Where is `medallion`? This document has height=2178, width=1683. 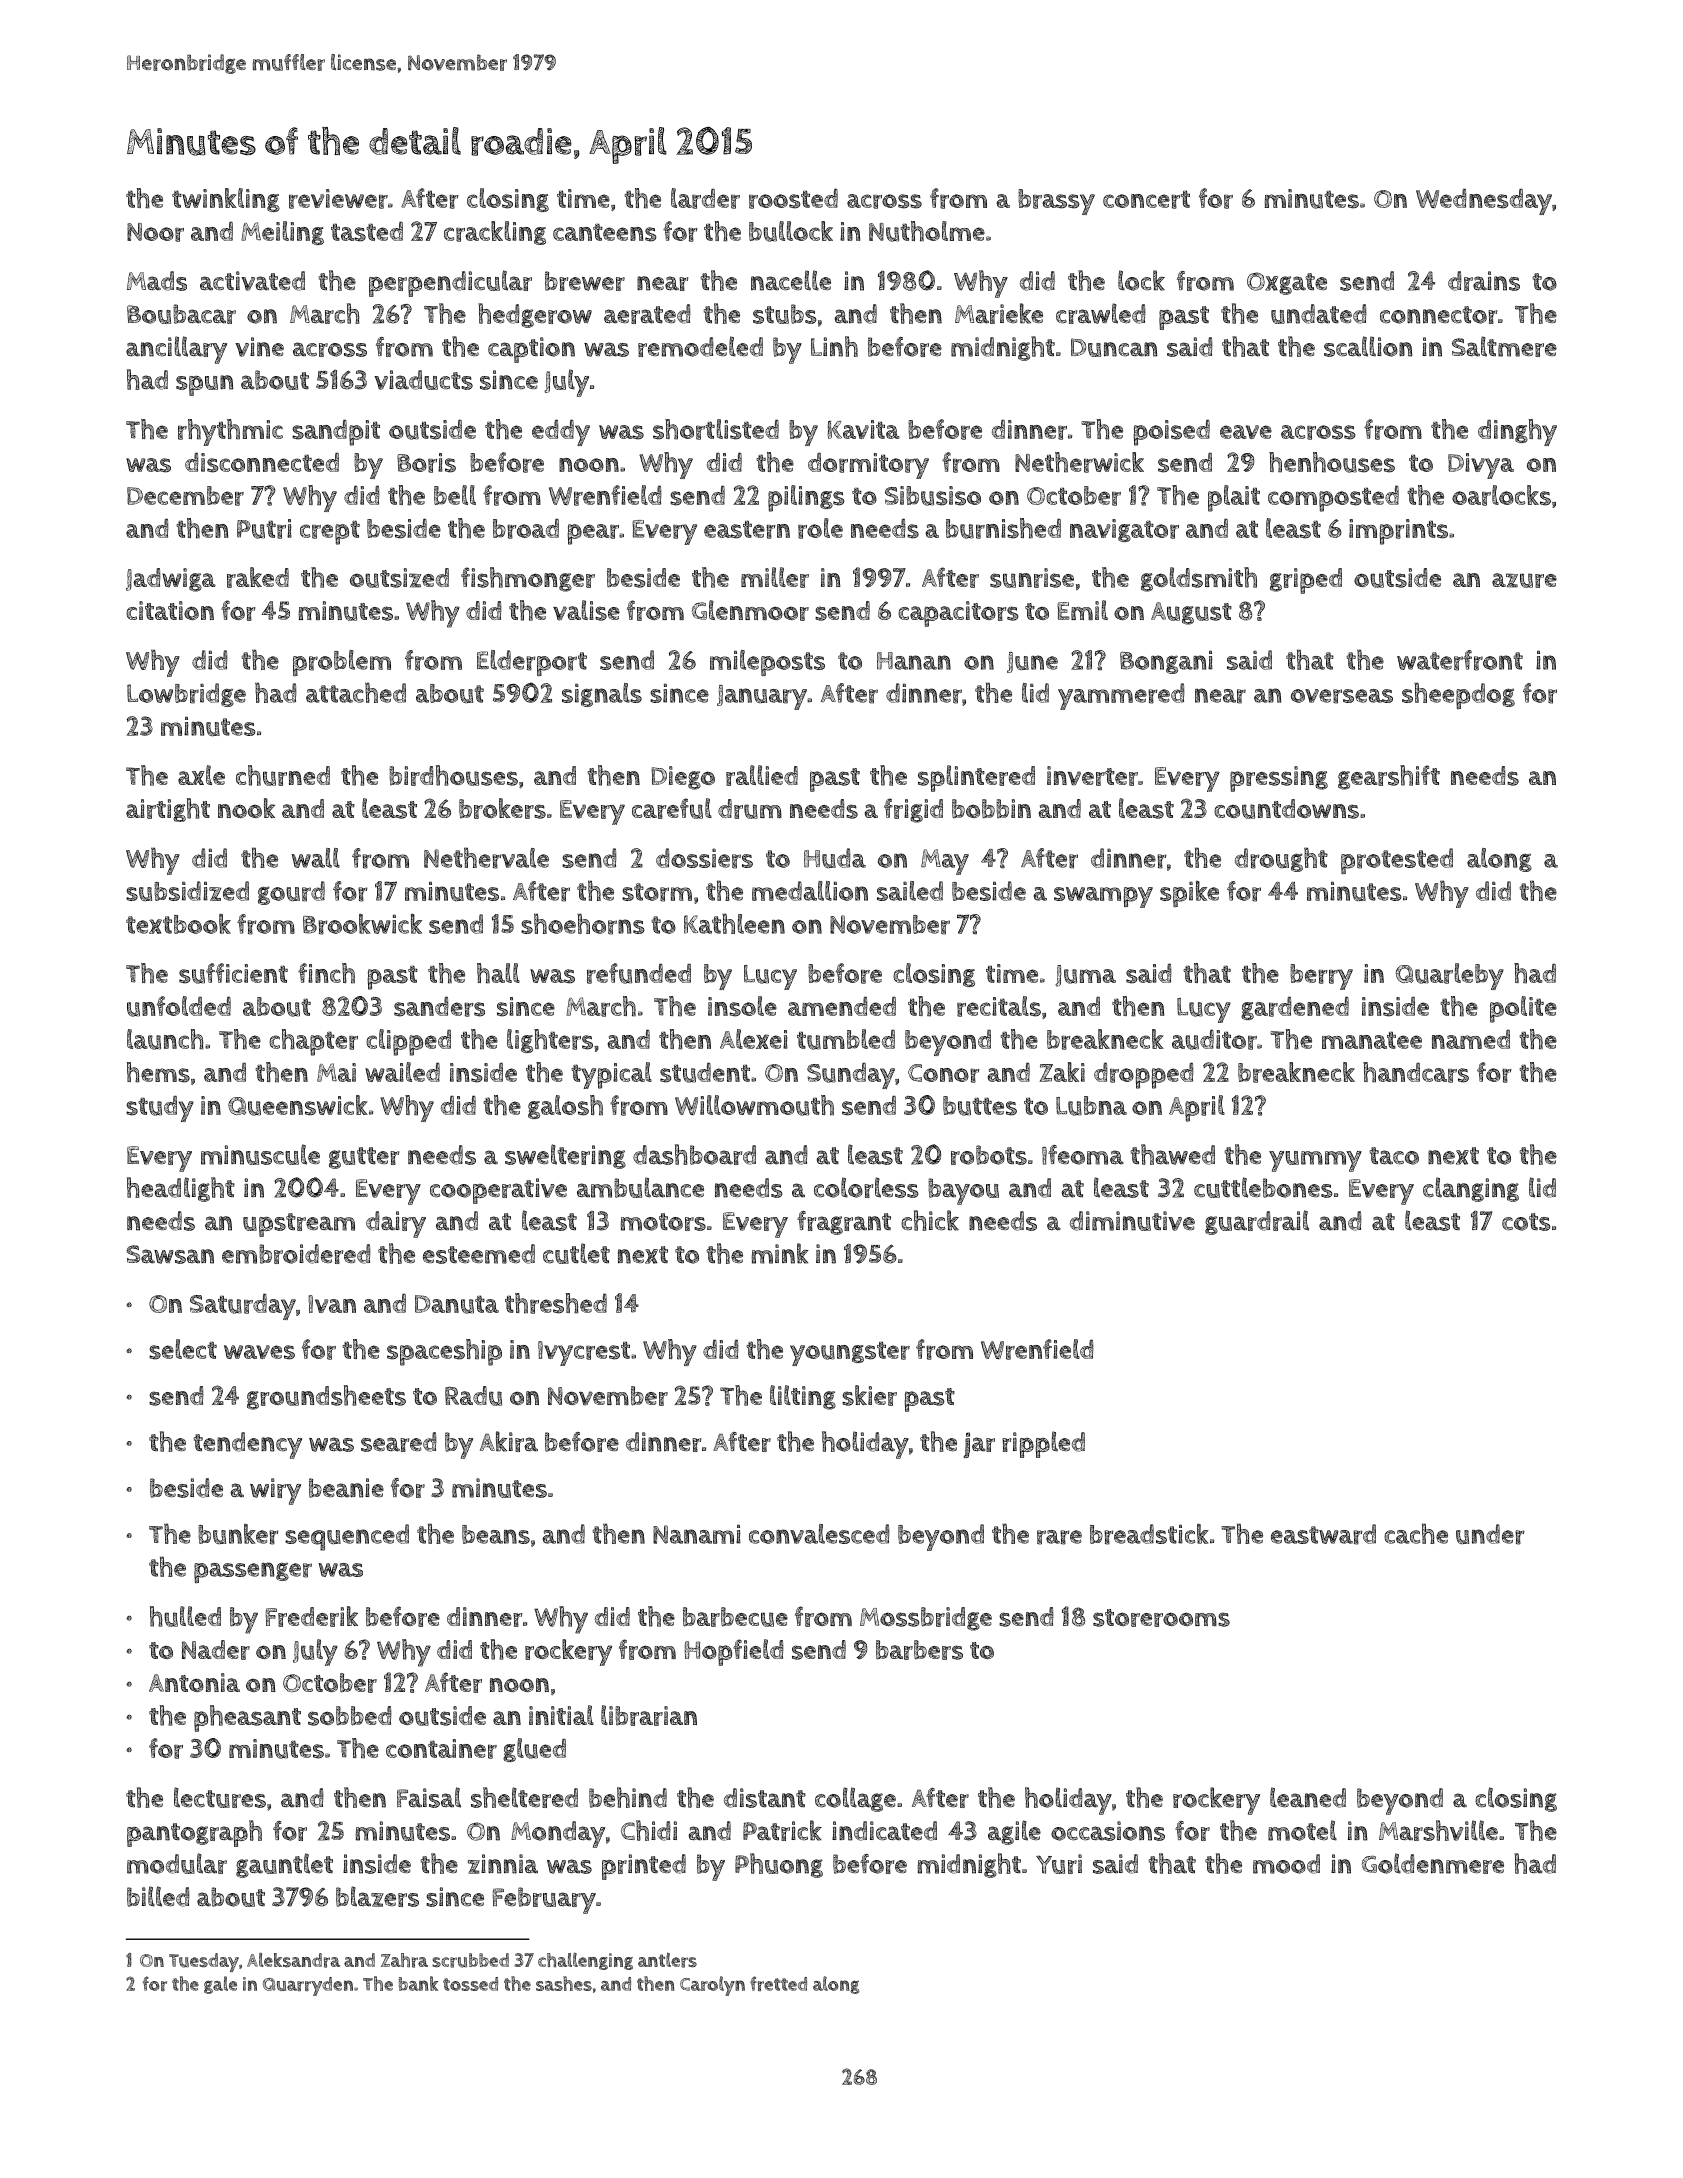 medallion is located at coordinates (810, 891).
